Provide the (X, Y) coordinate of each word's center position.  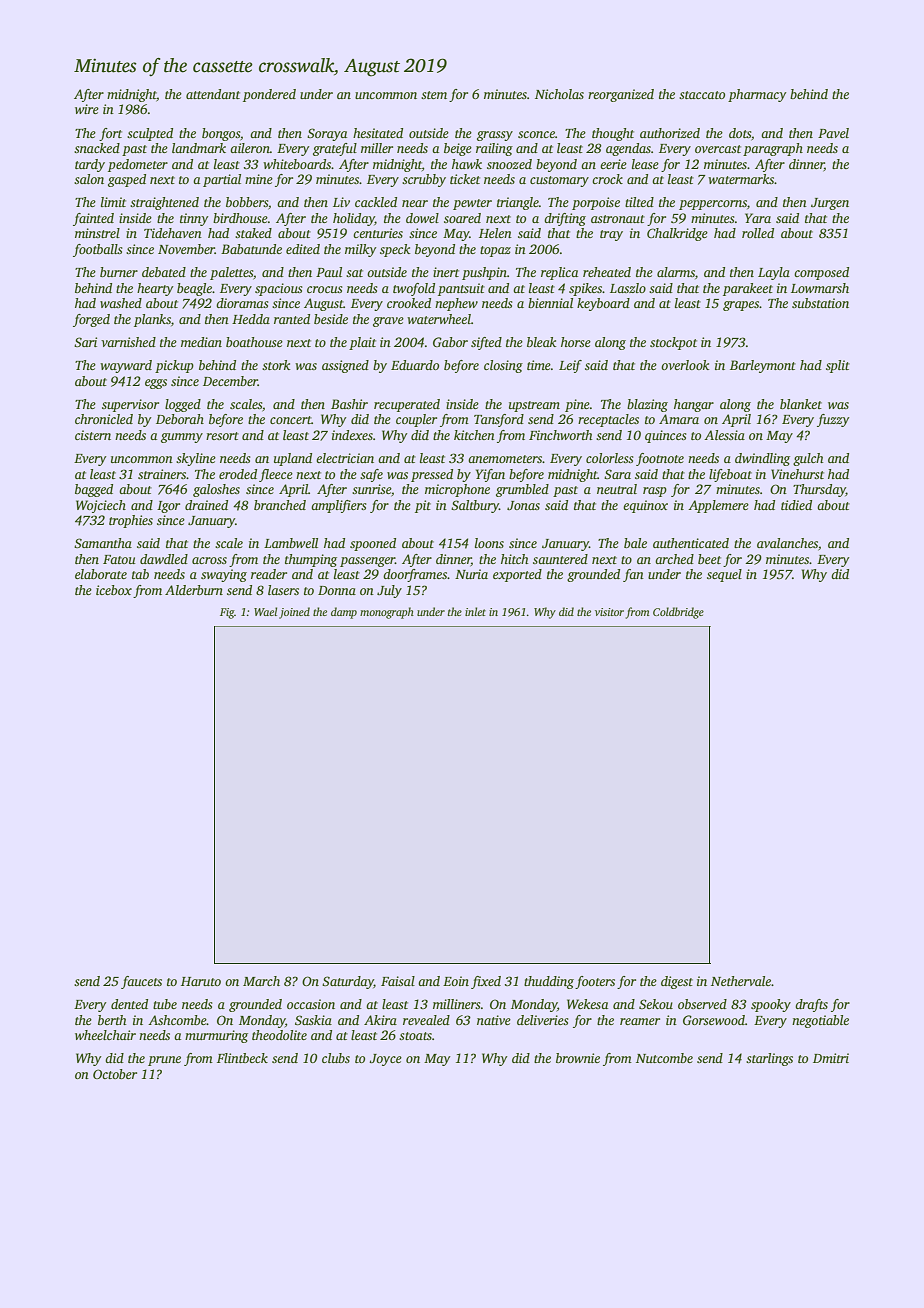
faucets (141, 982)
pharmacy (757, 95)
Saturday (348, 982)
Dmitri (831, 1058)
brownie (578, 1058)
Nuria (471, 574)
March (261, 981)
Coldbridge (678, 613)
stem (434, 95)
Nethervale (741, 981)
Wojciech (101, 506)
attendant (213, 94)
